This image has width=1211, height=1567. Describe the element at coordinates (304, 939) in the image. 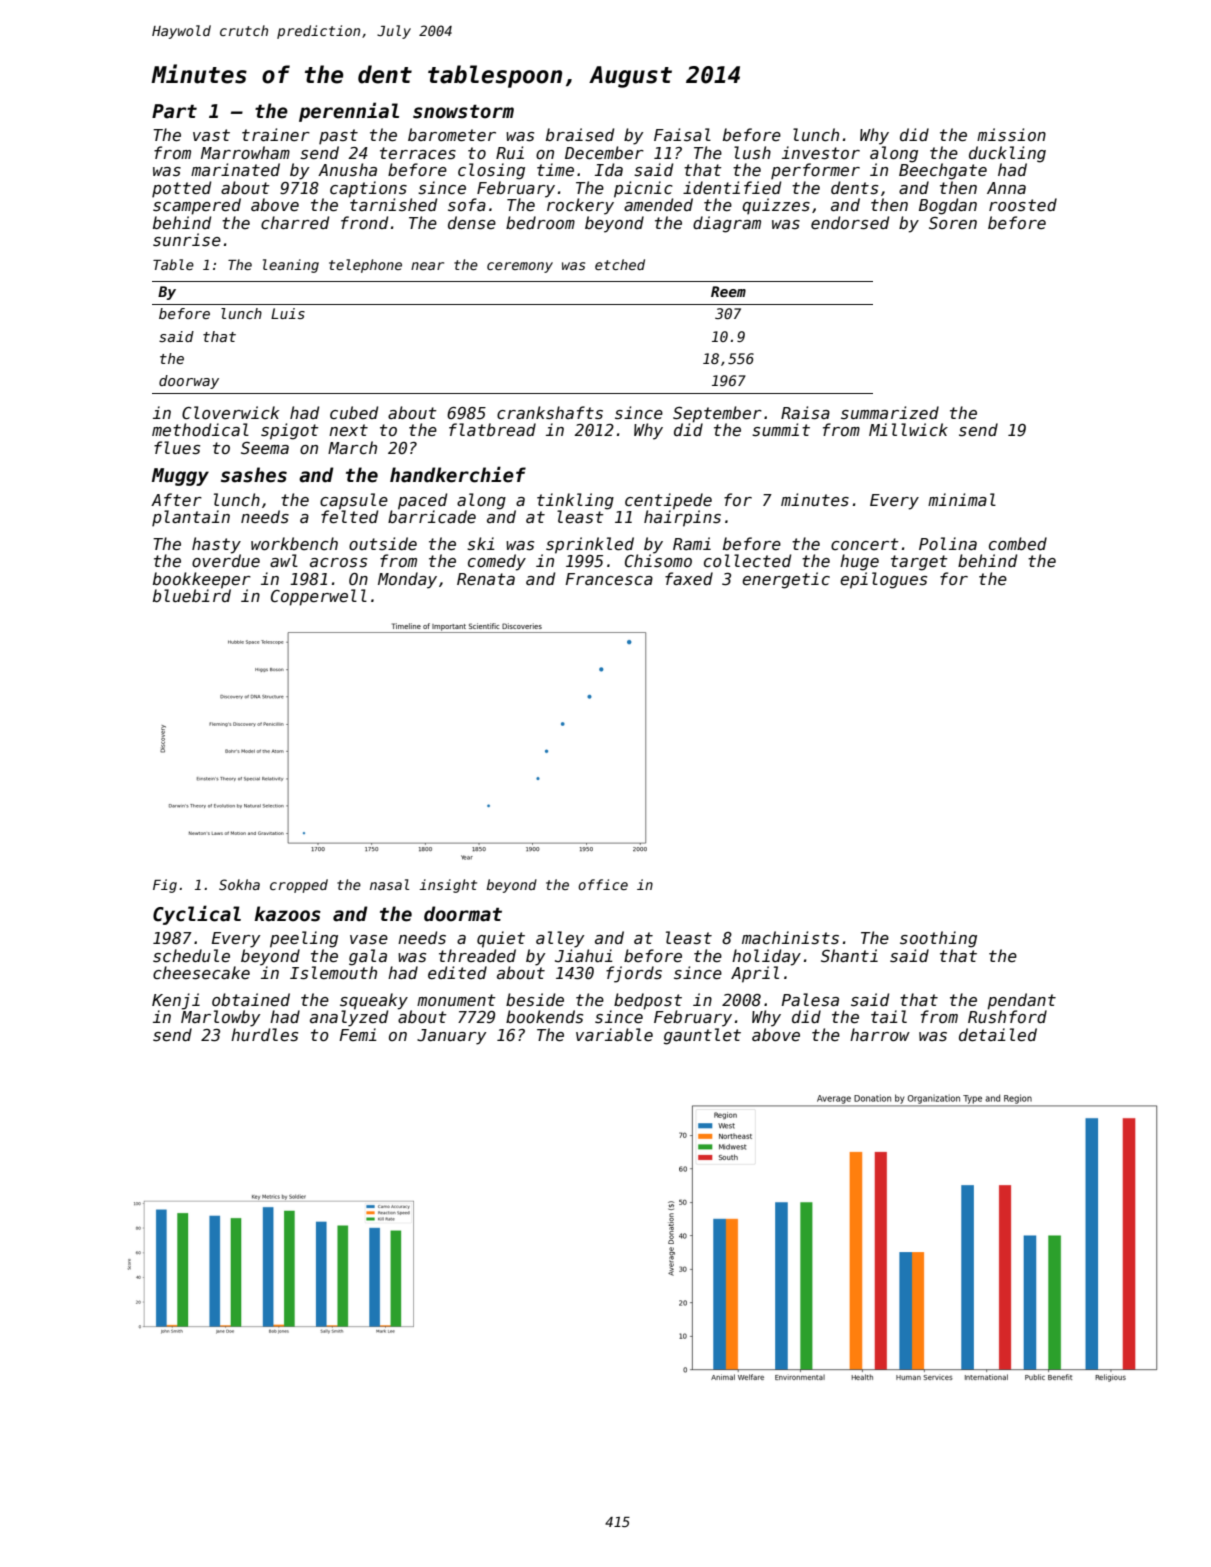

I see `peeling` at that location.
